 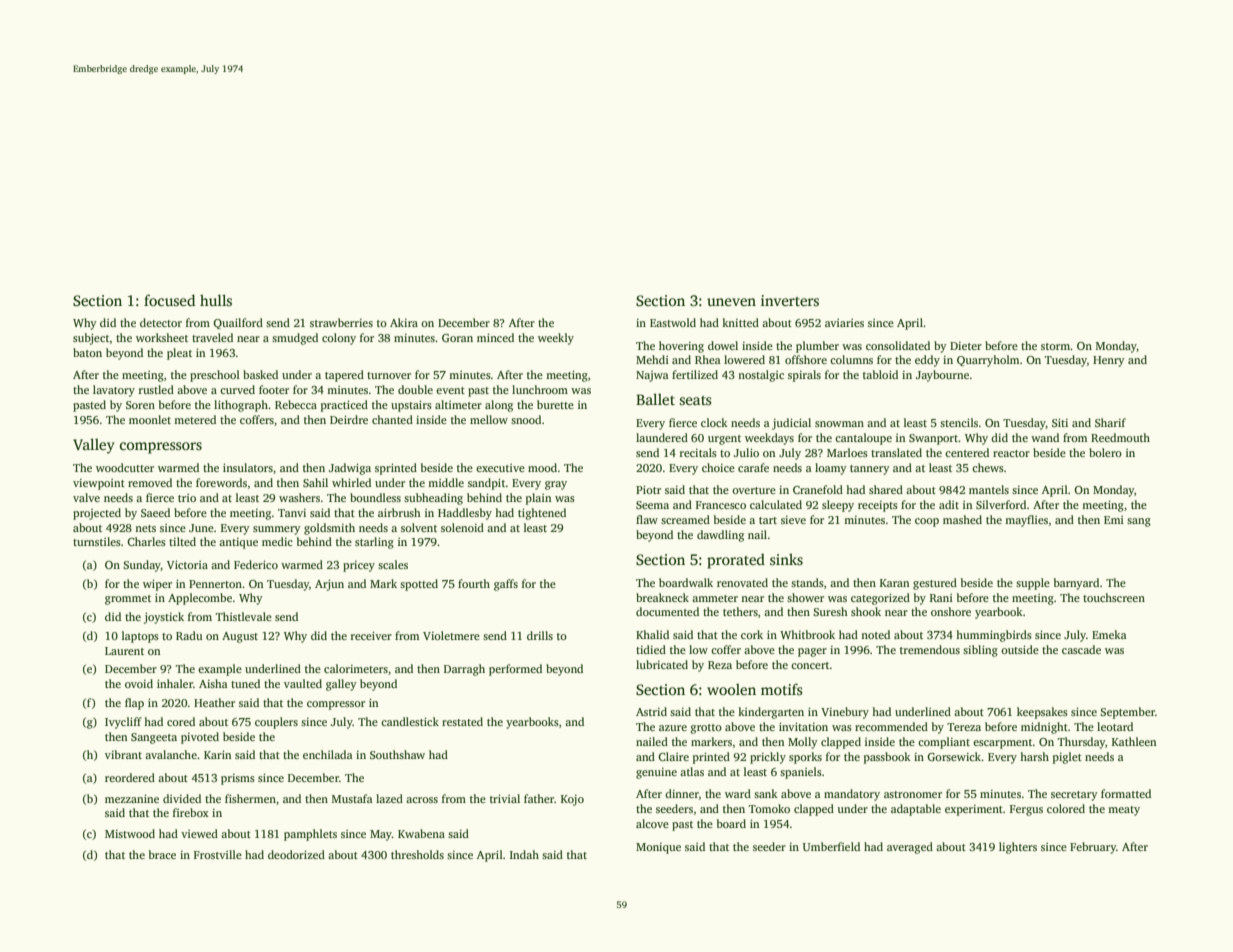 What do you see at coordinates (97, 541) in the screenshot?
I see `turnstiles` at bounding box center [97, 541].
